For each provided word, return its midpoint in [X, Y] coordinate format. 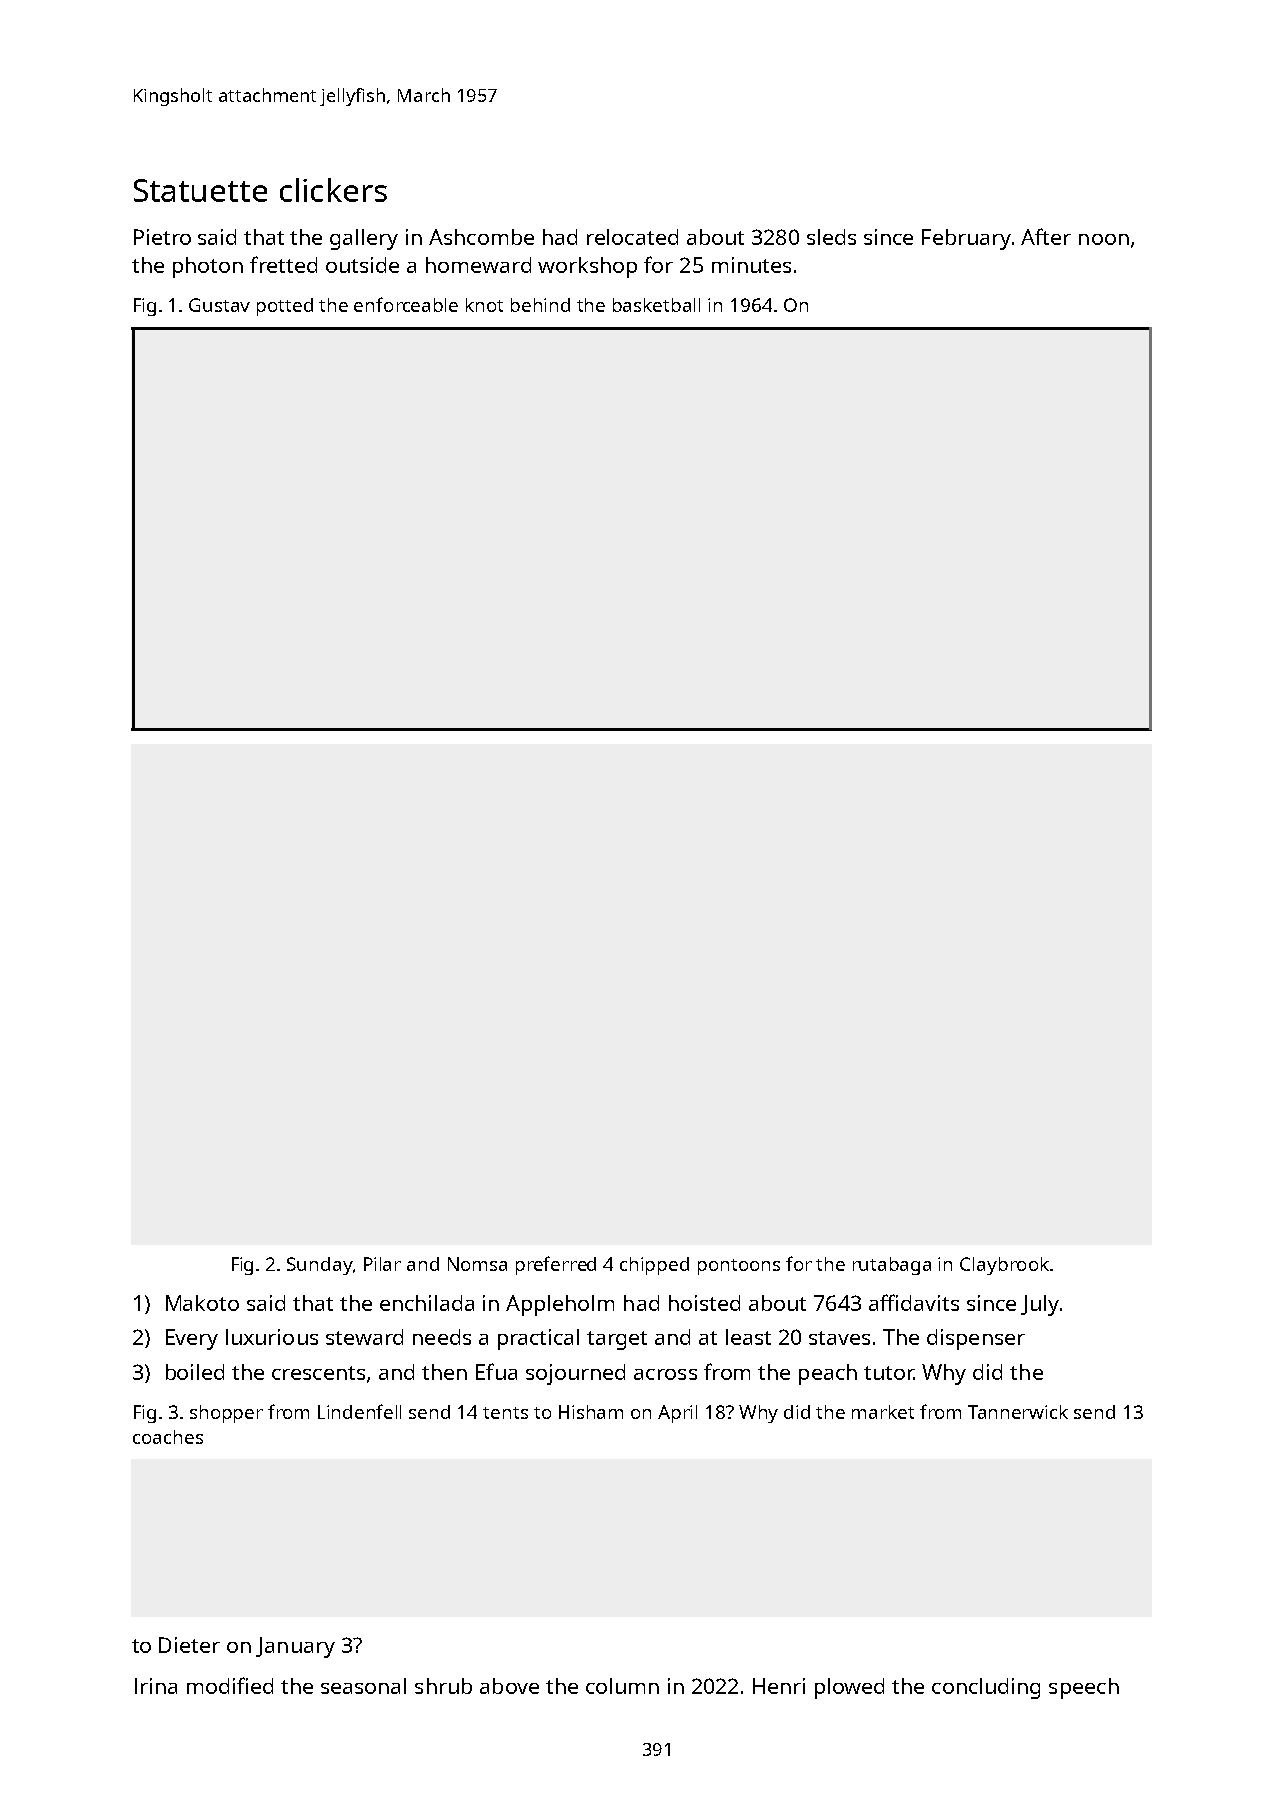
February [966, 239]
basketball [656, 305]
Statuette [200, 190]
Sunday [320, 1266]
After [1046, 236]
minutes [751, 265]
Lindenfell [359, 1411]
